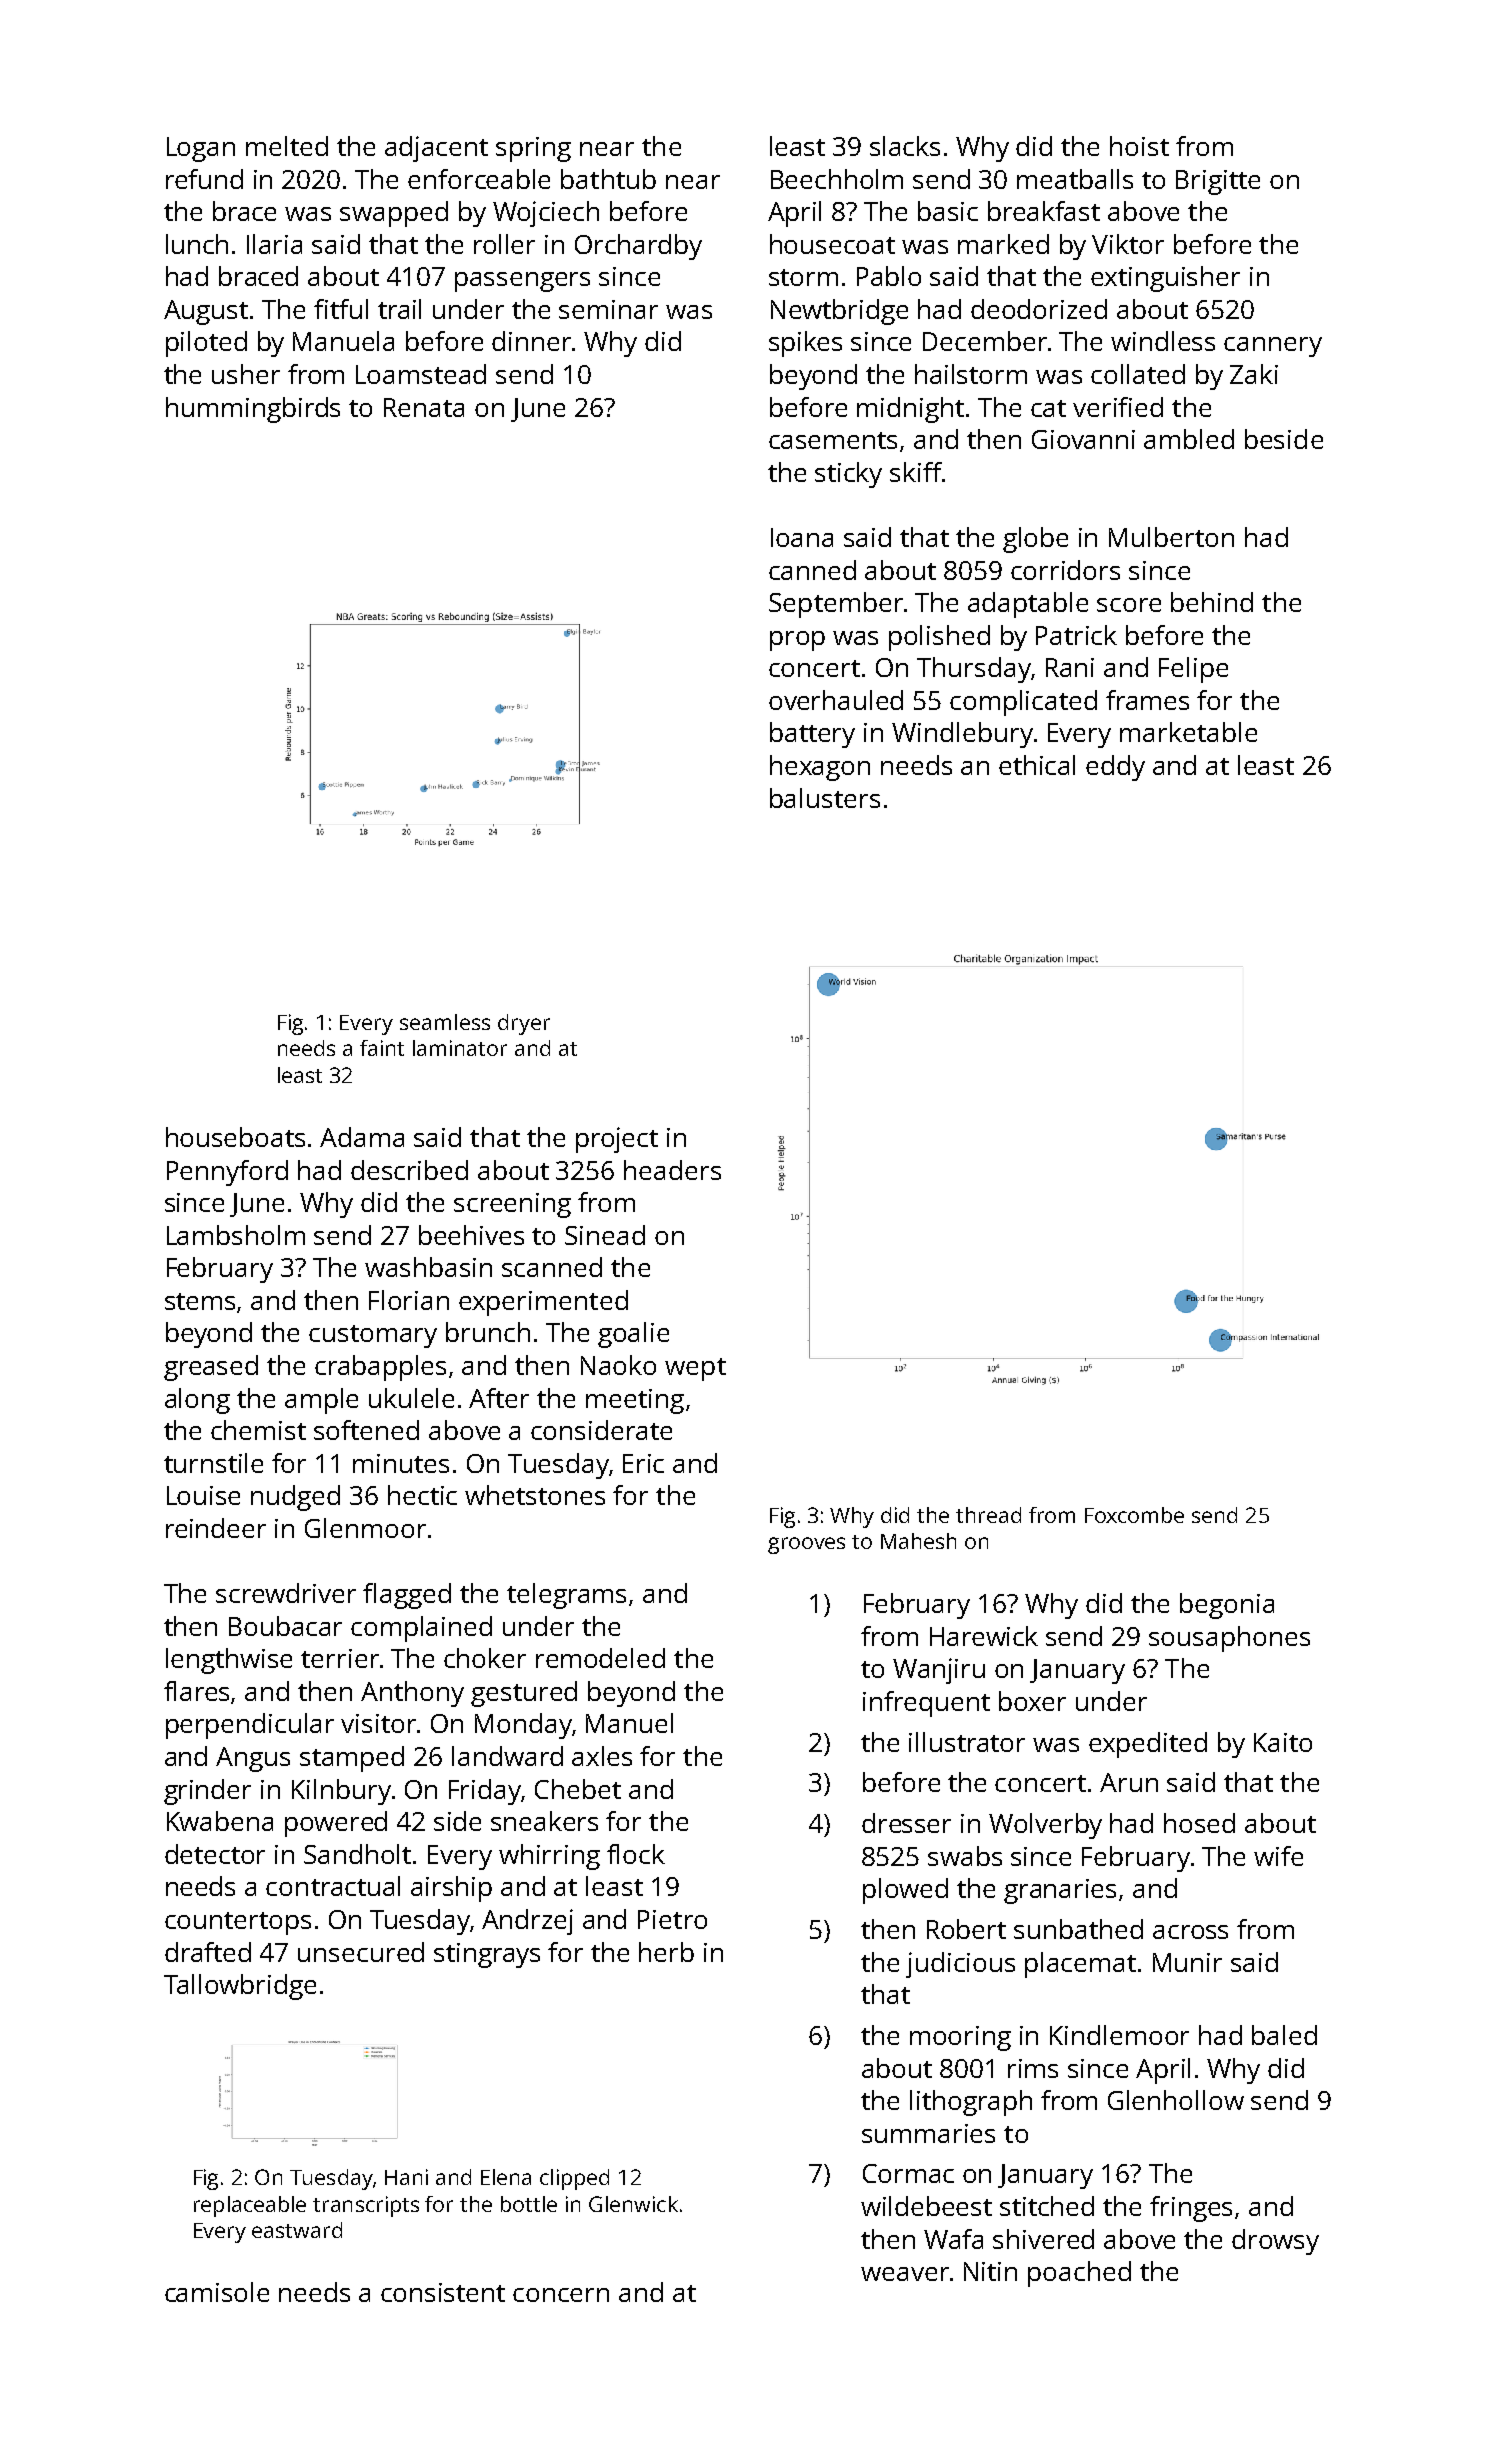 The width and height of the screenshot is (1496, 2464). Describe the element at coordinates (524, 1024) in the screenshot. I see `dryer` at that location.
